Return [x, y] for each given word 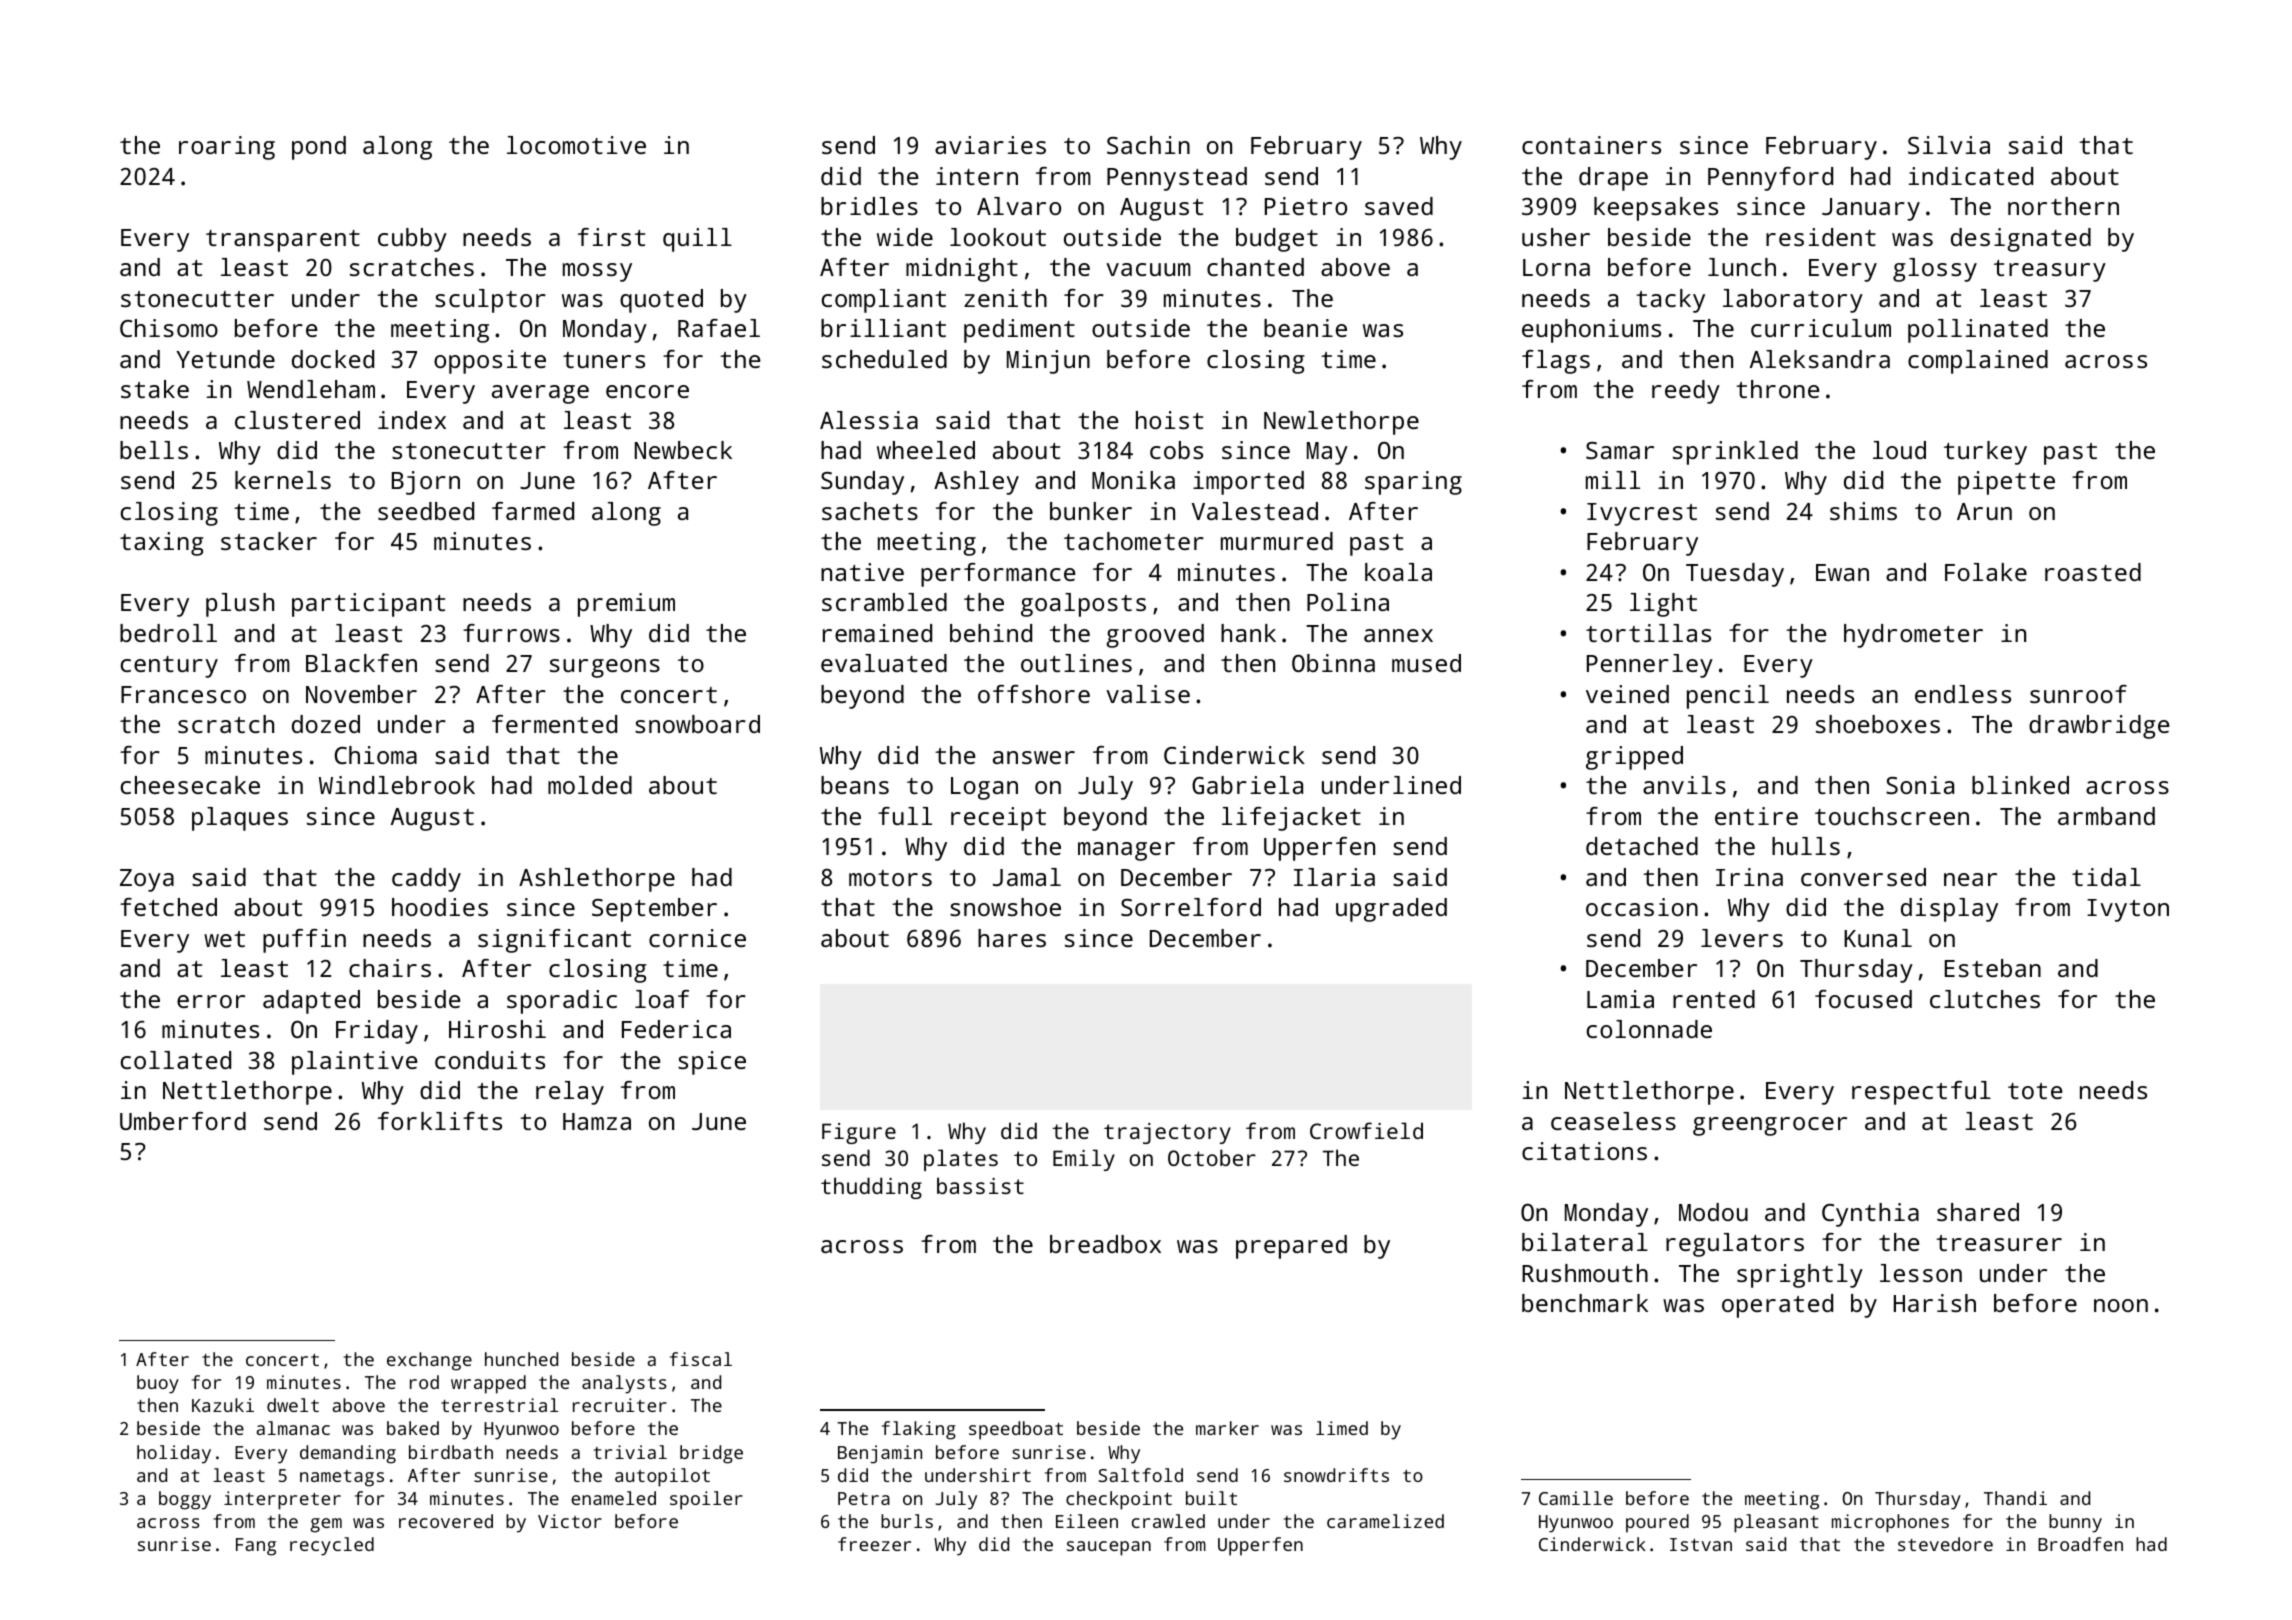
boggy [185, 1500]
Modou [1713, 1212]
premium [626, 605]
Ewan [1842, 572]
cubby [412, 240]
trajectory [1167, 1133]
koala [1398, 572]
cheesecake [190, 785]
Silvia [1949, 145]
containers [1591, 145]
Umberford [183, 1121]
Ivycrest [1642, 514]
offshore [1034, 694]
